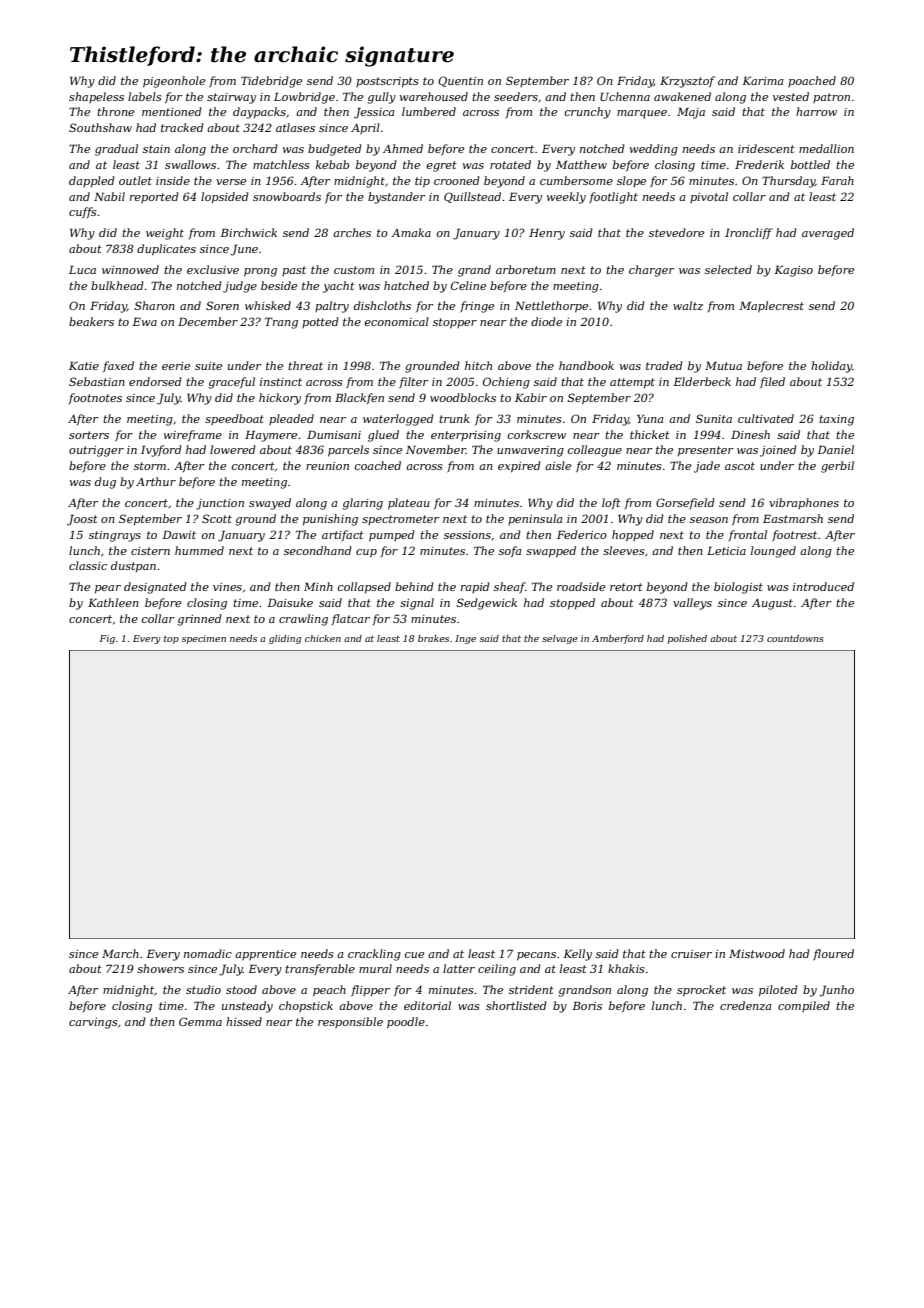  What do you see at coordinates (231, 98) in the image?
I see `stairway` at bounding box center [231, 98].
